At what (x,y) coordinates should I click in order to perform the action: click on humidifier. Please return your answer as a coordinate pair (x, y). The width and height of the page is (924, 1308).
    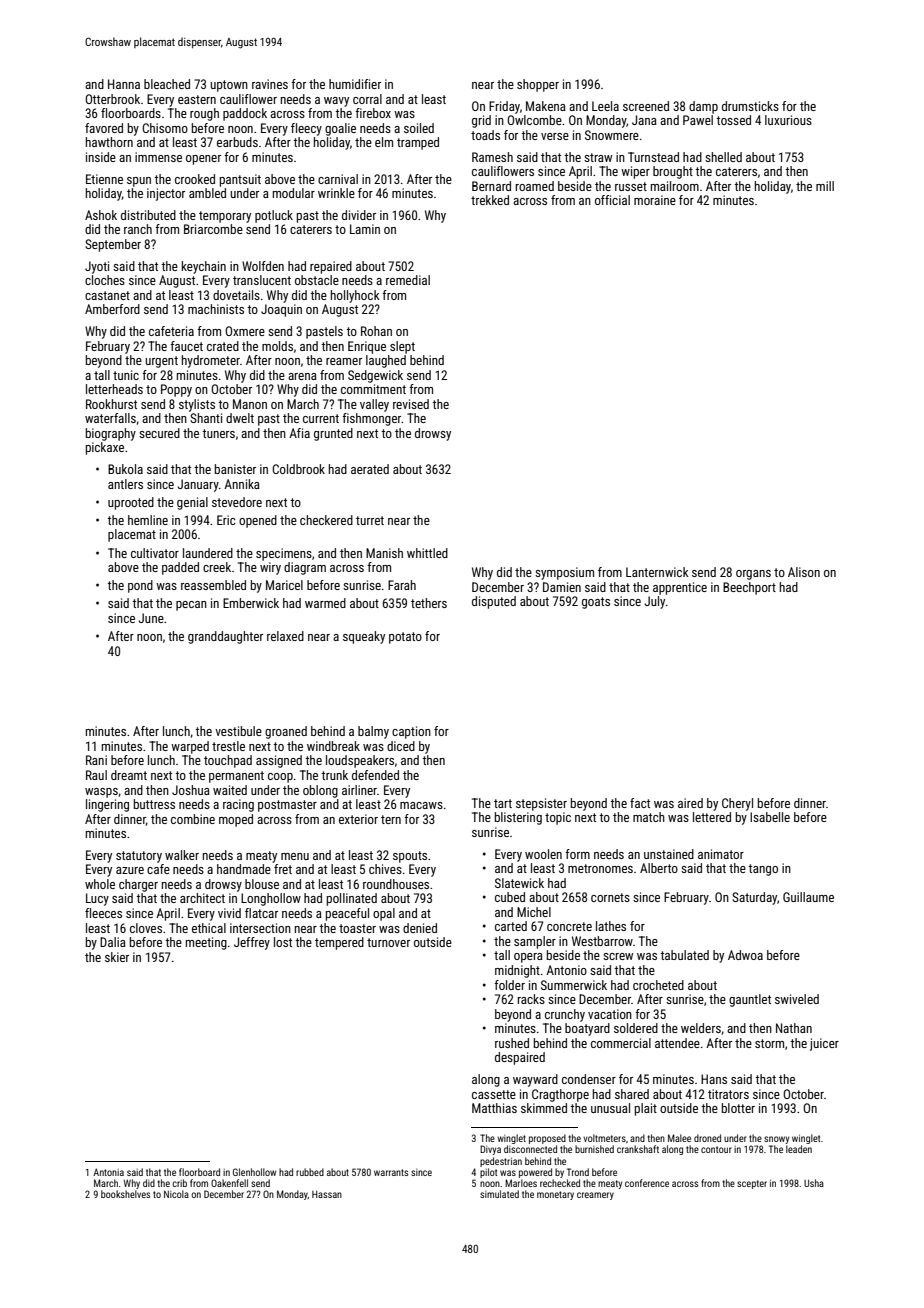
    Looking at the image, I should click on (355, 84).
